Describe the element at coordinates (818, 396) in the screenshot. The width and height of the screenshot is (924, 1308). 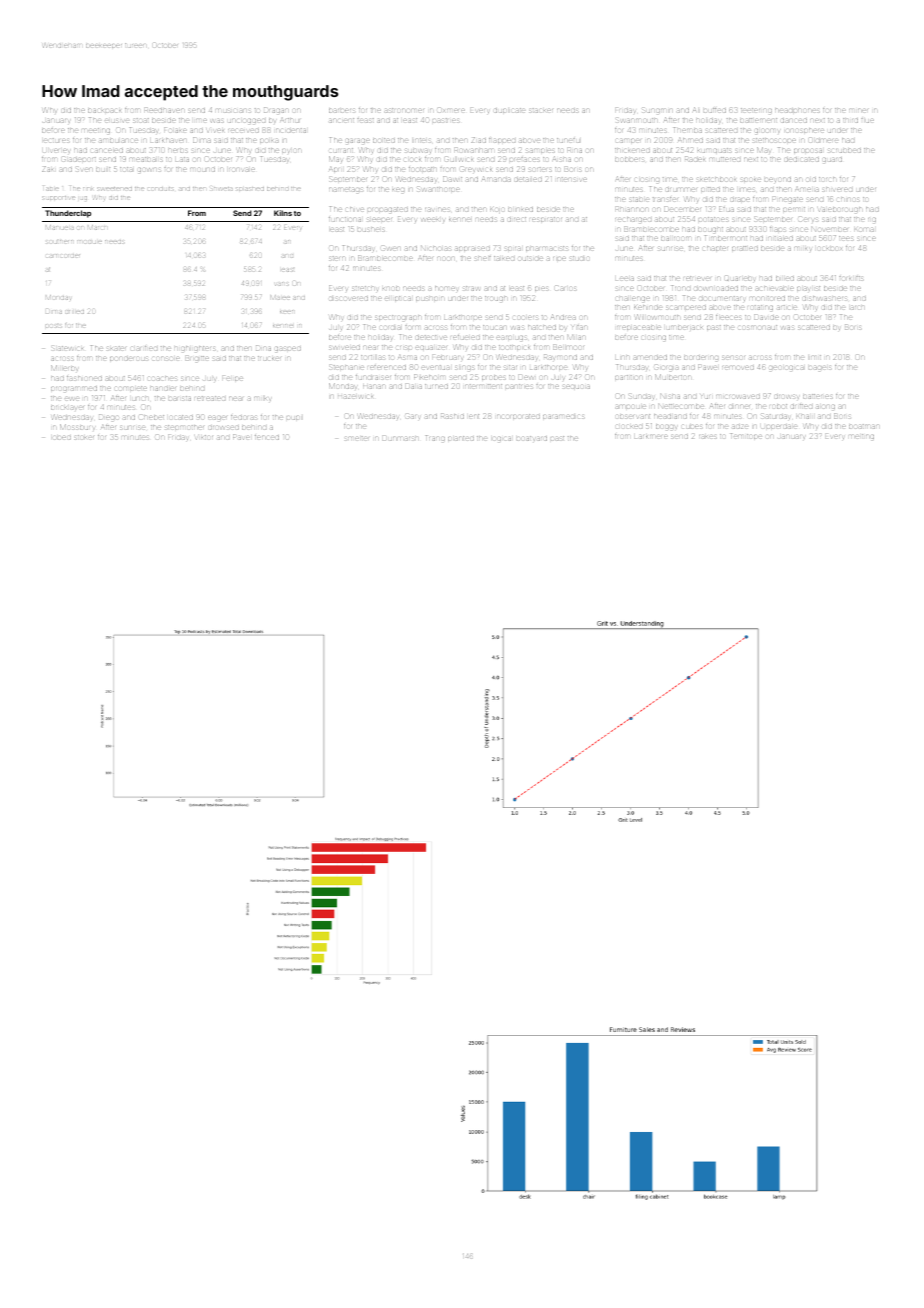
I see `batteries` at that location.
